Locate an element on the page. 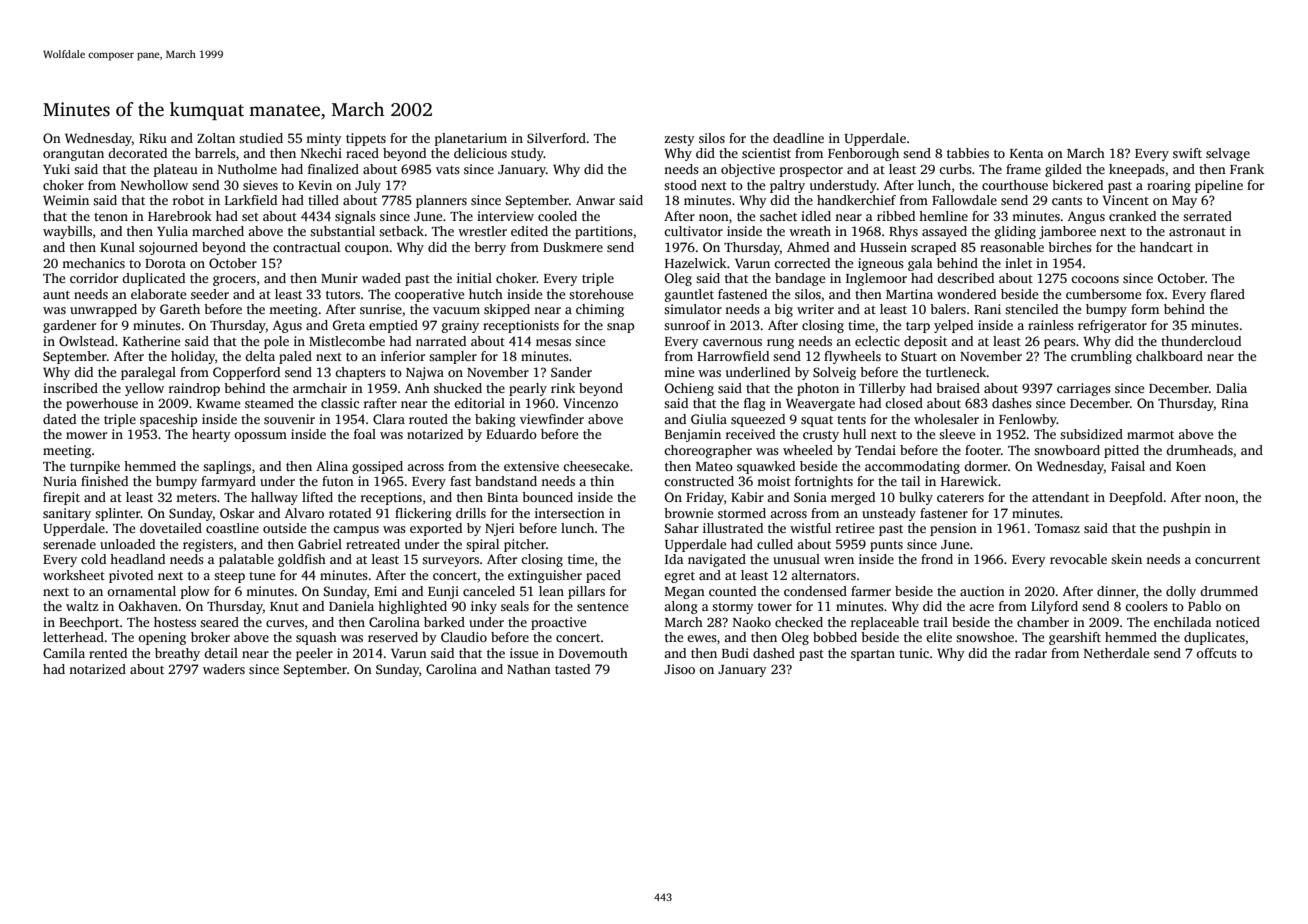  concurrent is located at coordinates (1227, 560).
